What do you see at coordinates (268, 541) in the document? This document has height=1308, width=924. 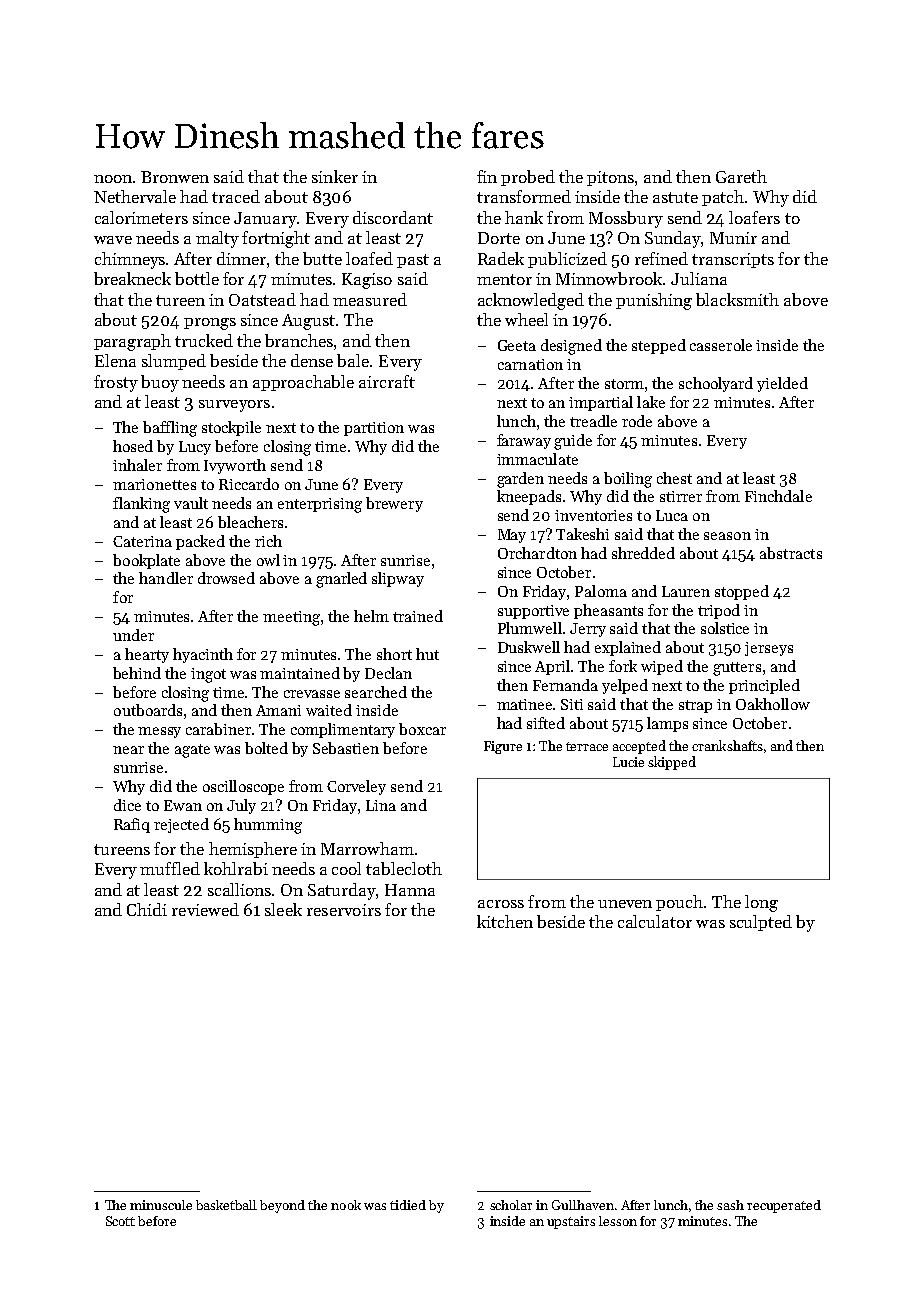 I see `rich` at bounding box center [268, 541].
